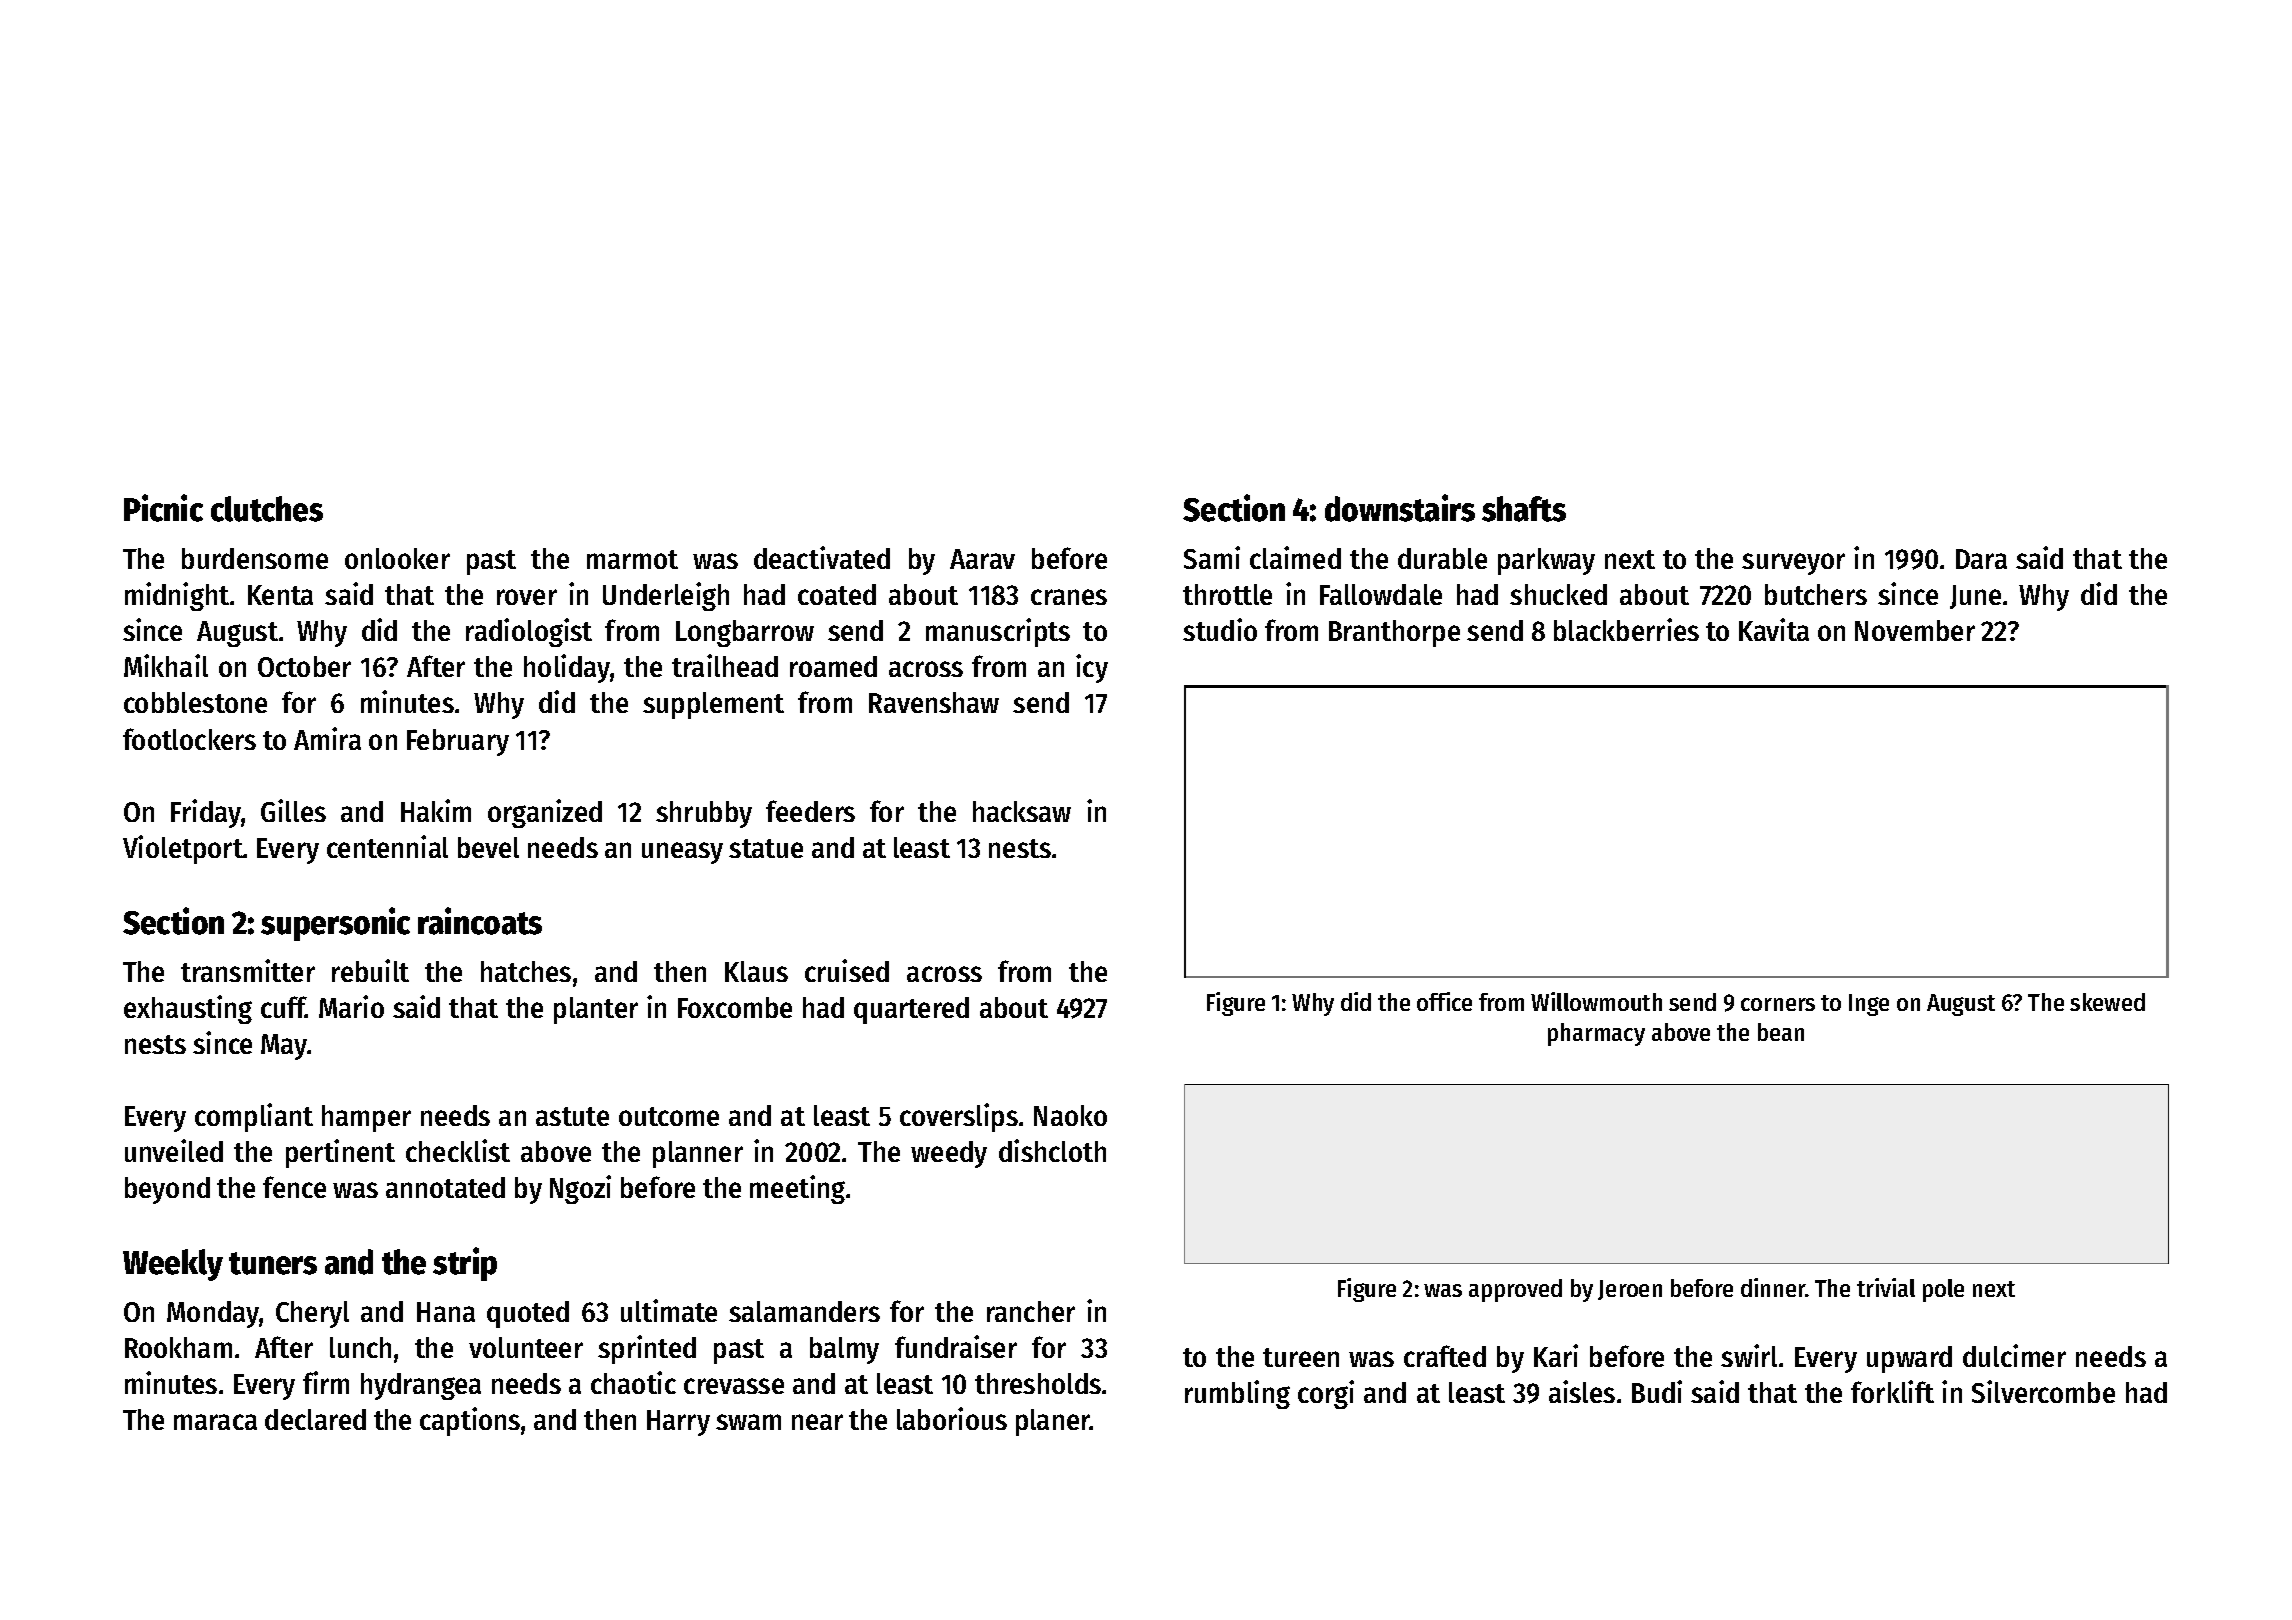 Image resolution: width=2292 pixels, height=1620 pixels. What do you see at coordinates (1778, 1004) in the document?
I see `corners` at bounding box center [1778, 1004].
